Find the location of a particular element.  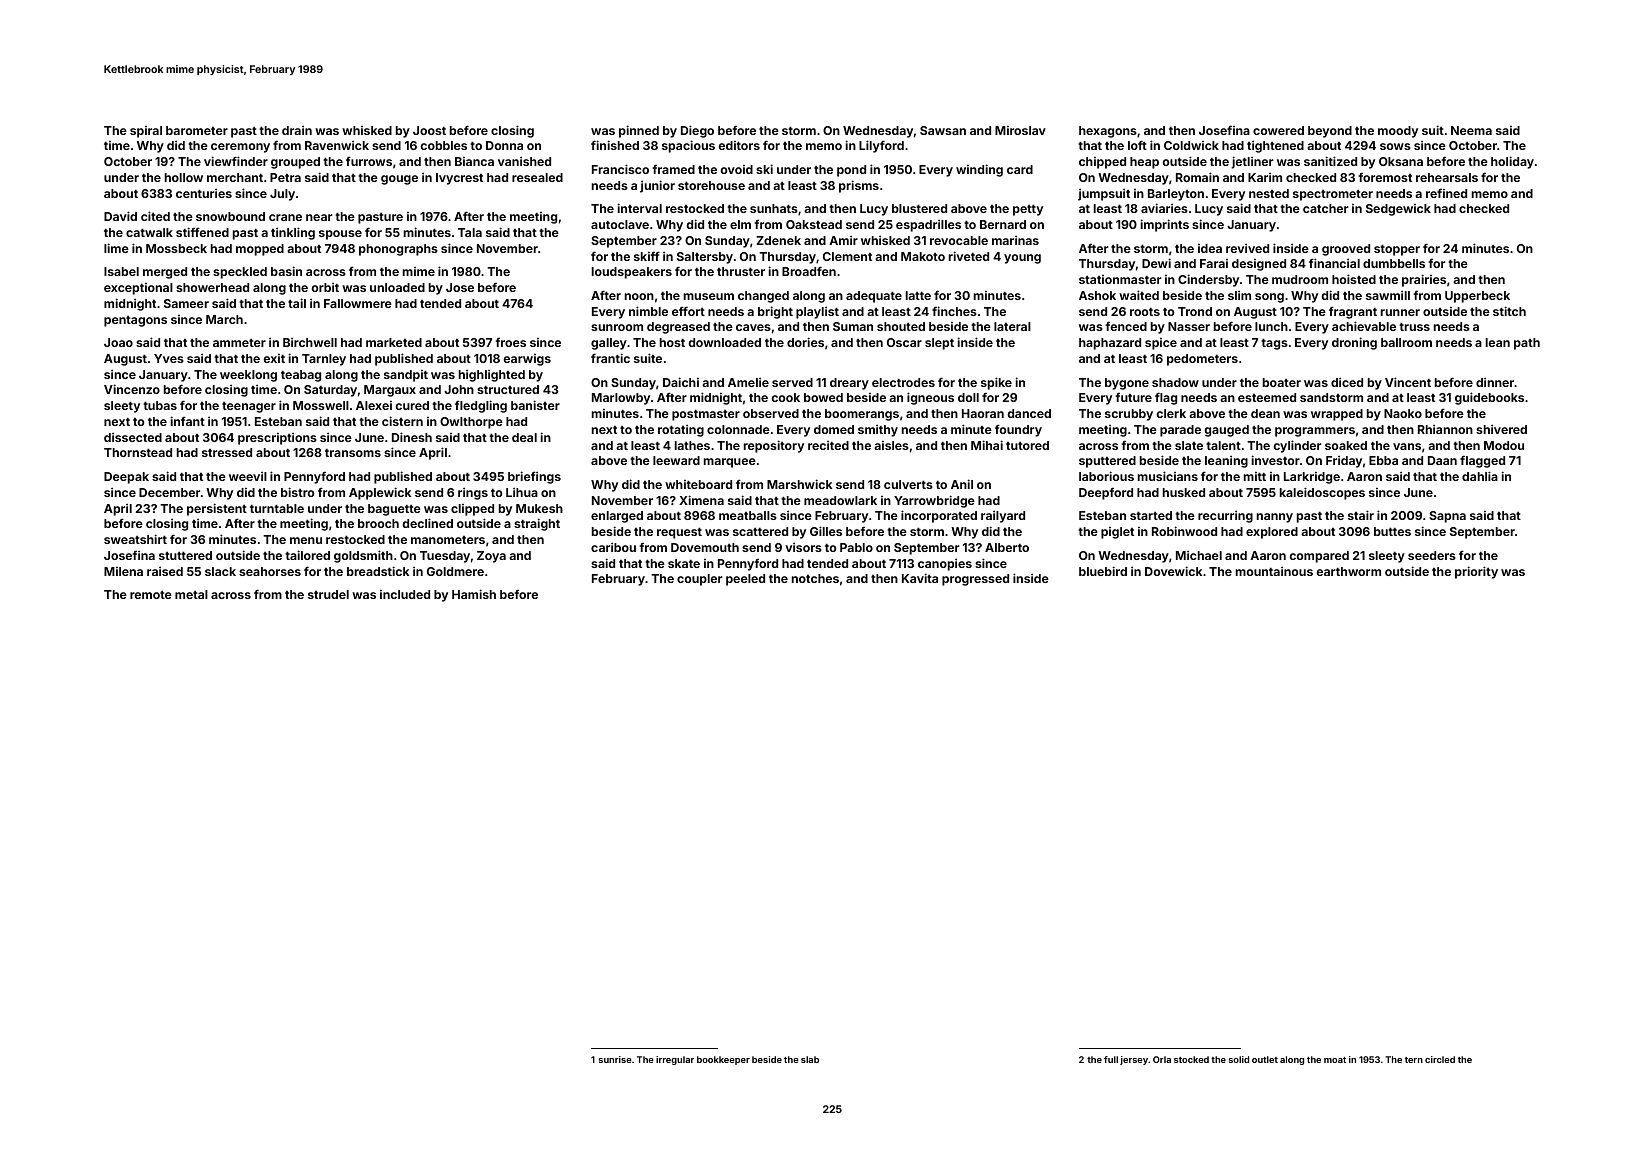

irregular is located at coordinates (675, 1060).
